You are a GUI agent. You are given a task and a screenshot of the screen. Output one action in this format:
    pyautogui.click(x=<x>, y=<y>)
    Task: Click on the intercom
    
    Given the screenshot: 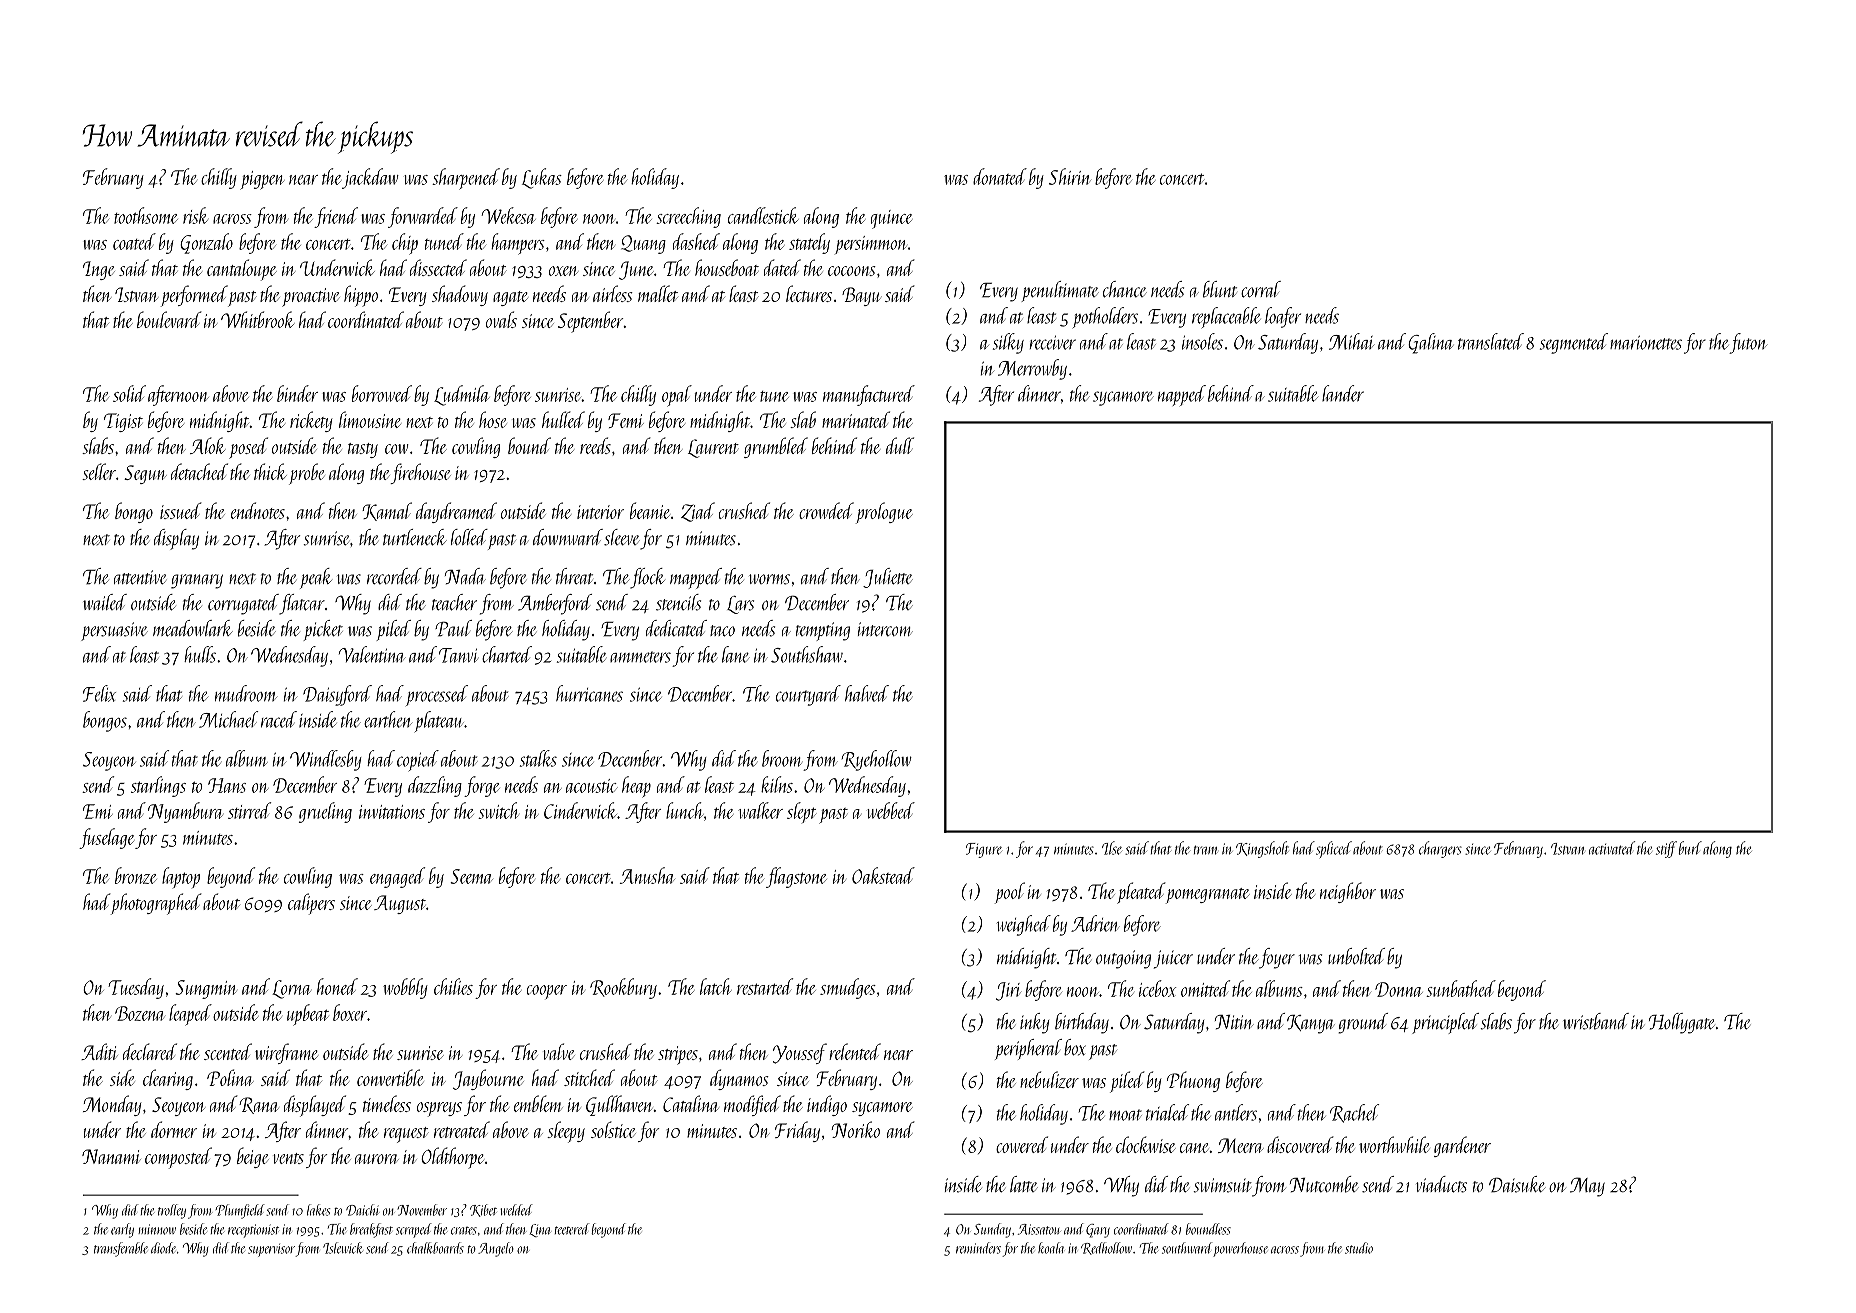 What is the action you would take?
    pyautogui.click(x=885, y=629)
